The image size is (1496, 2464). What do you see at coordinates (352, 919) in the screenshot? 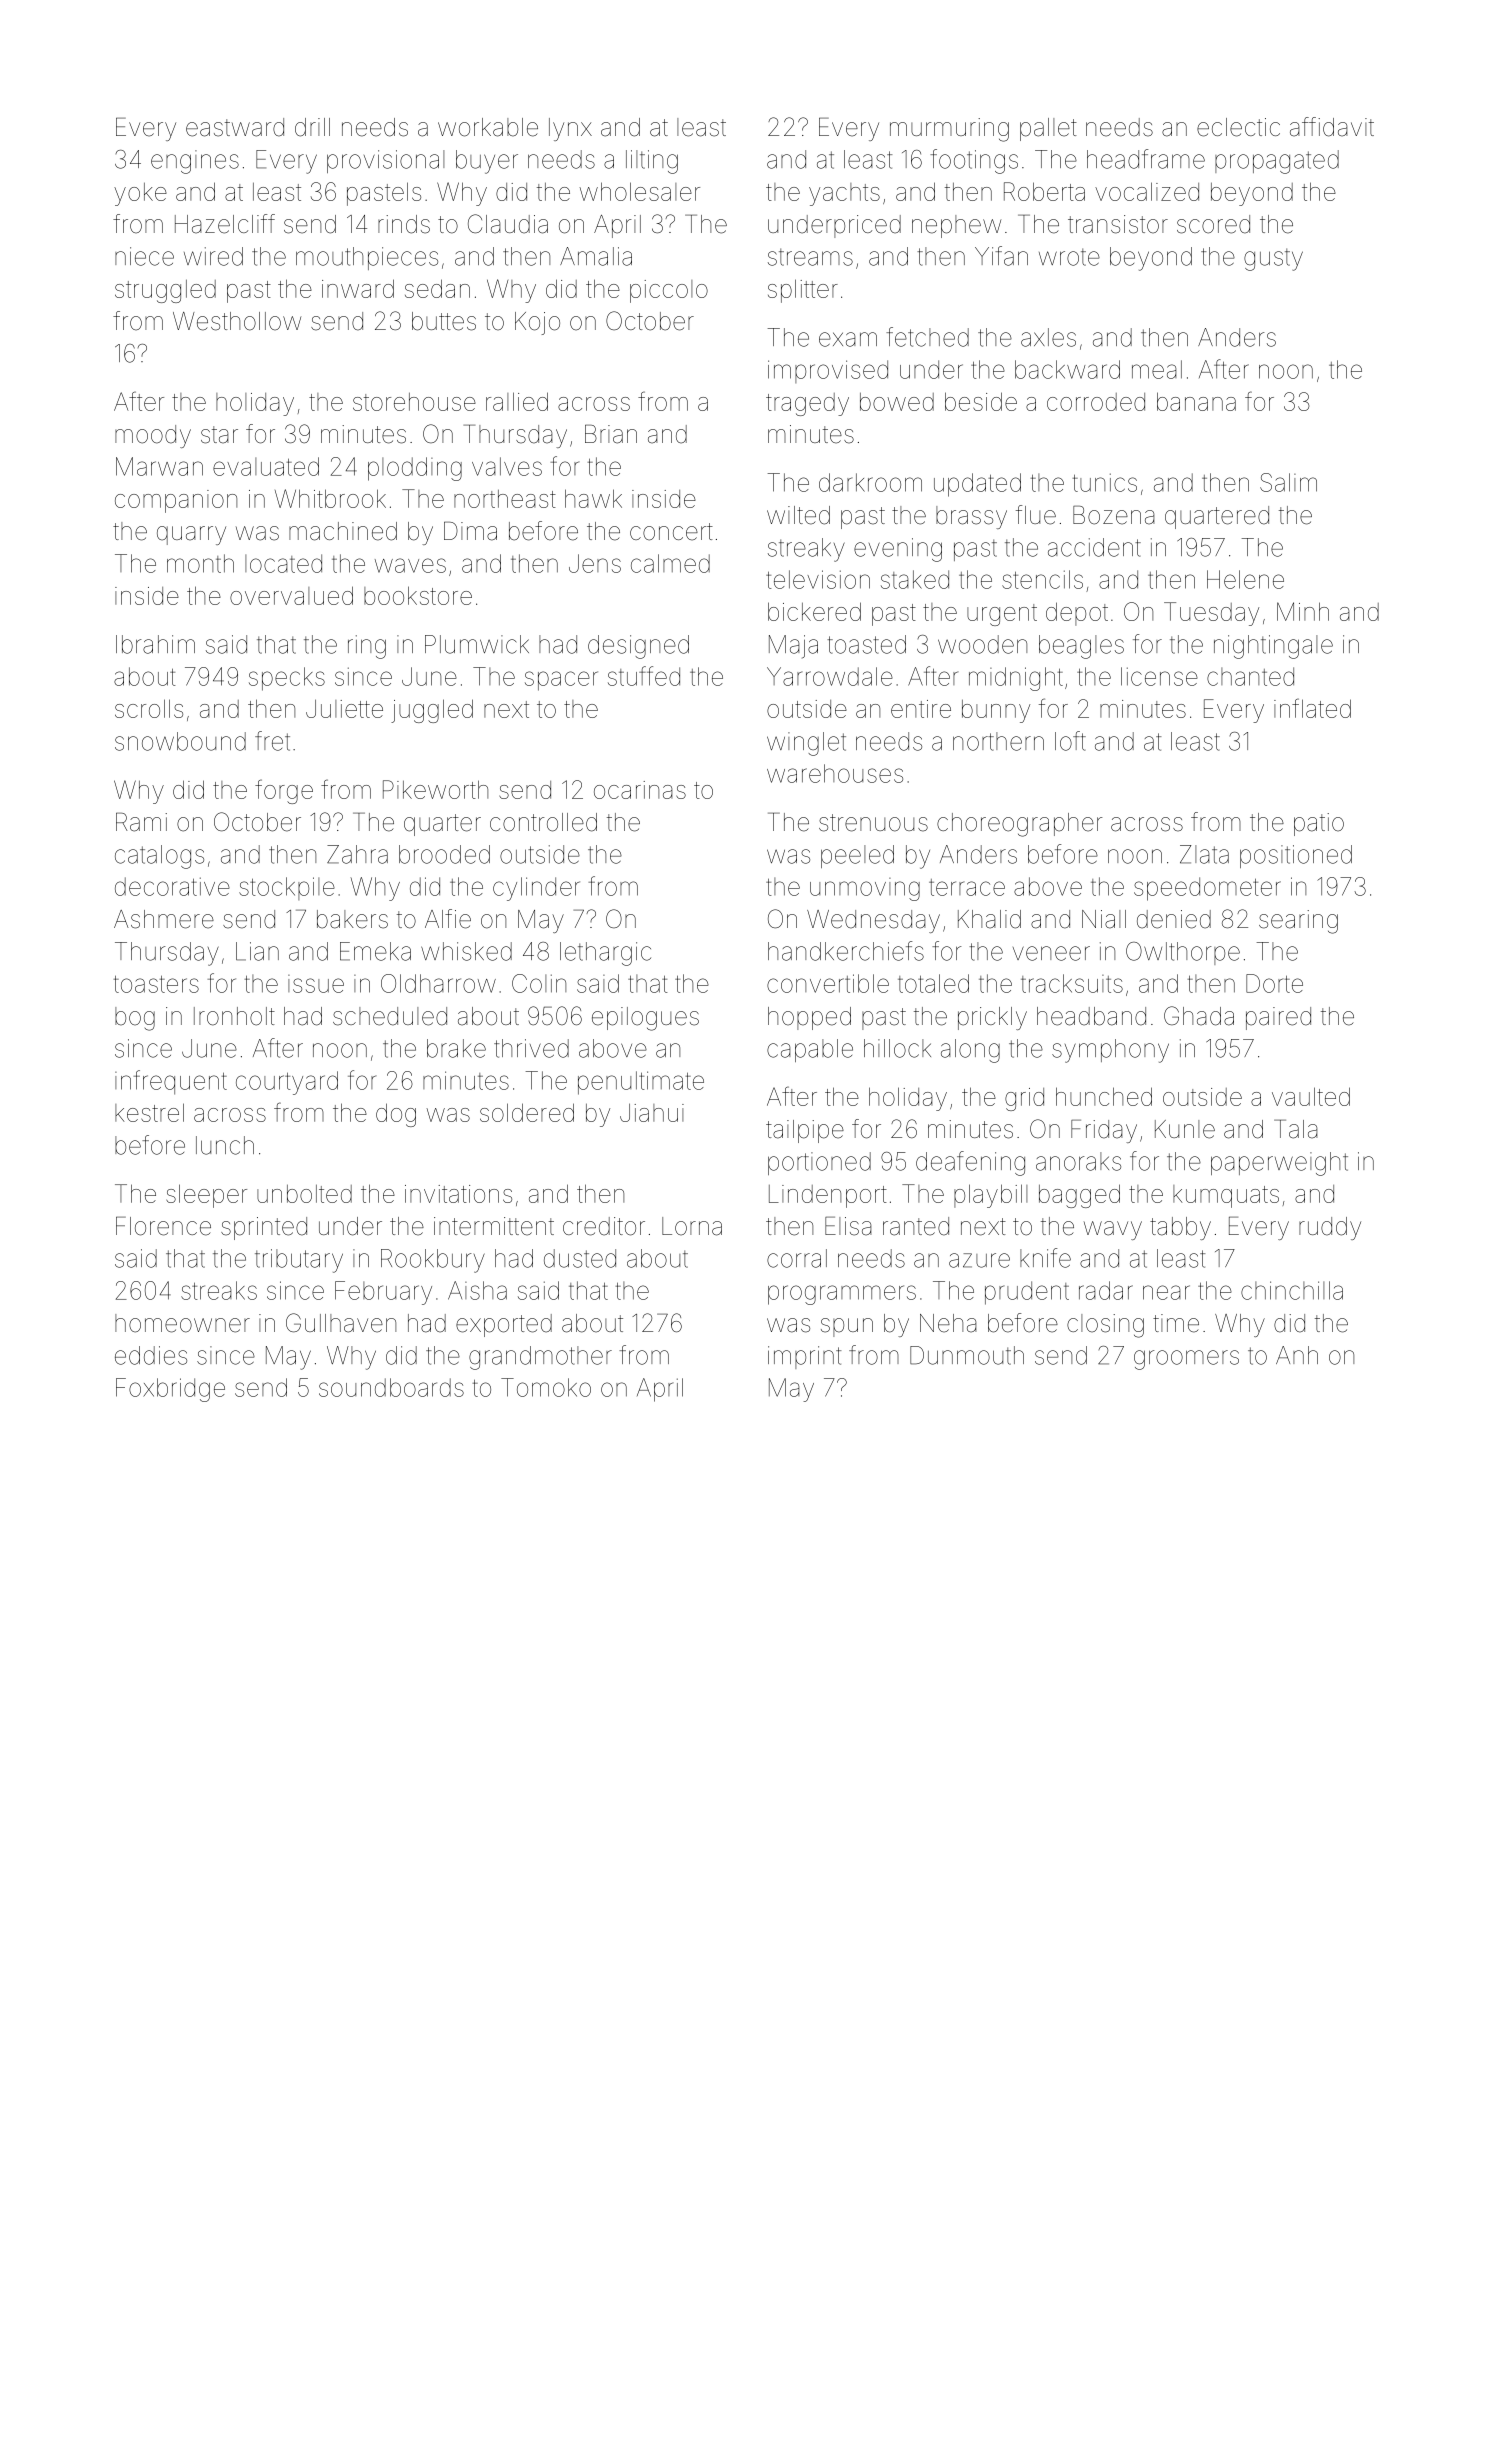
I see `bakers` at bounding box center [352, 919].
